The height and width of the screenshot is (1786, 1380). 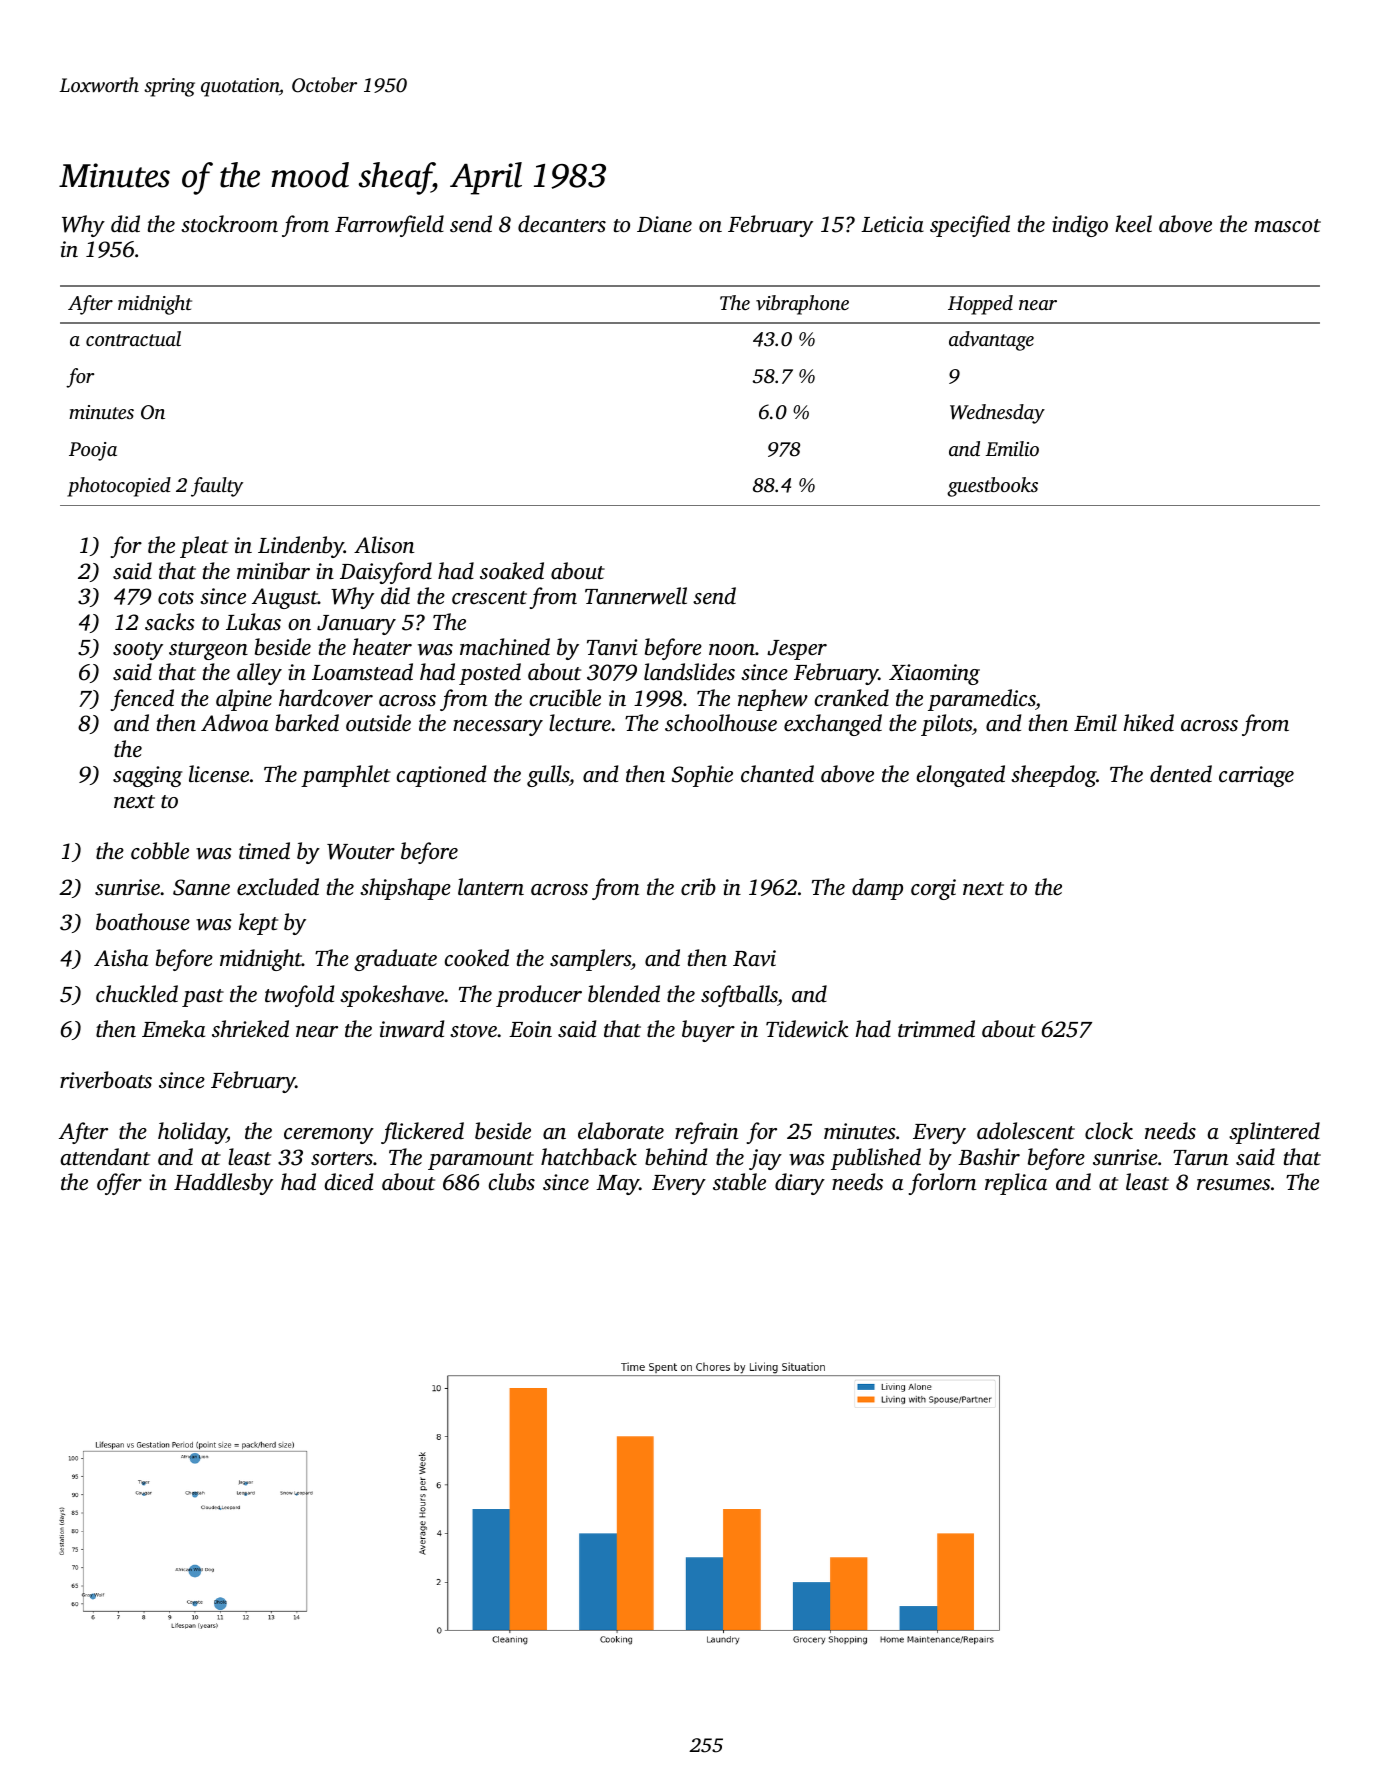 I want to click on graduate, so click(x=395, y=960).
